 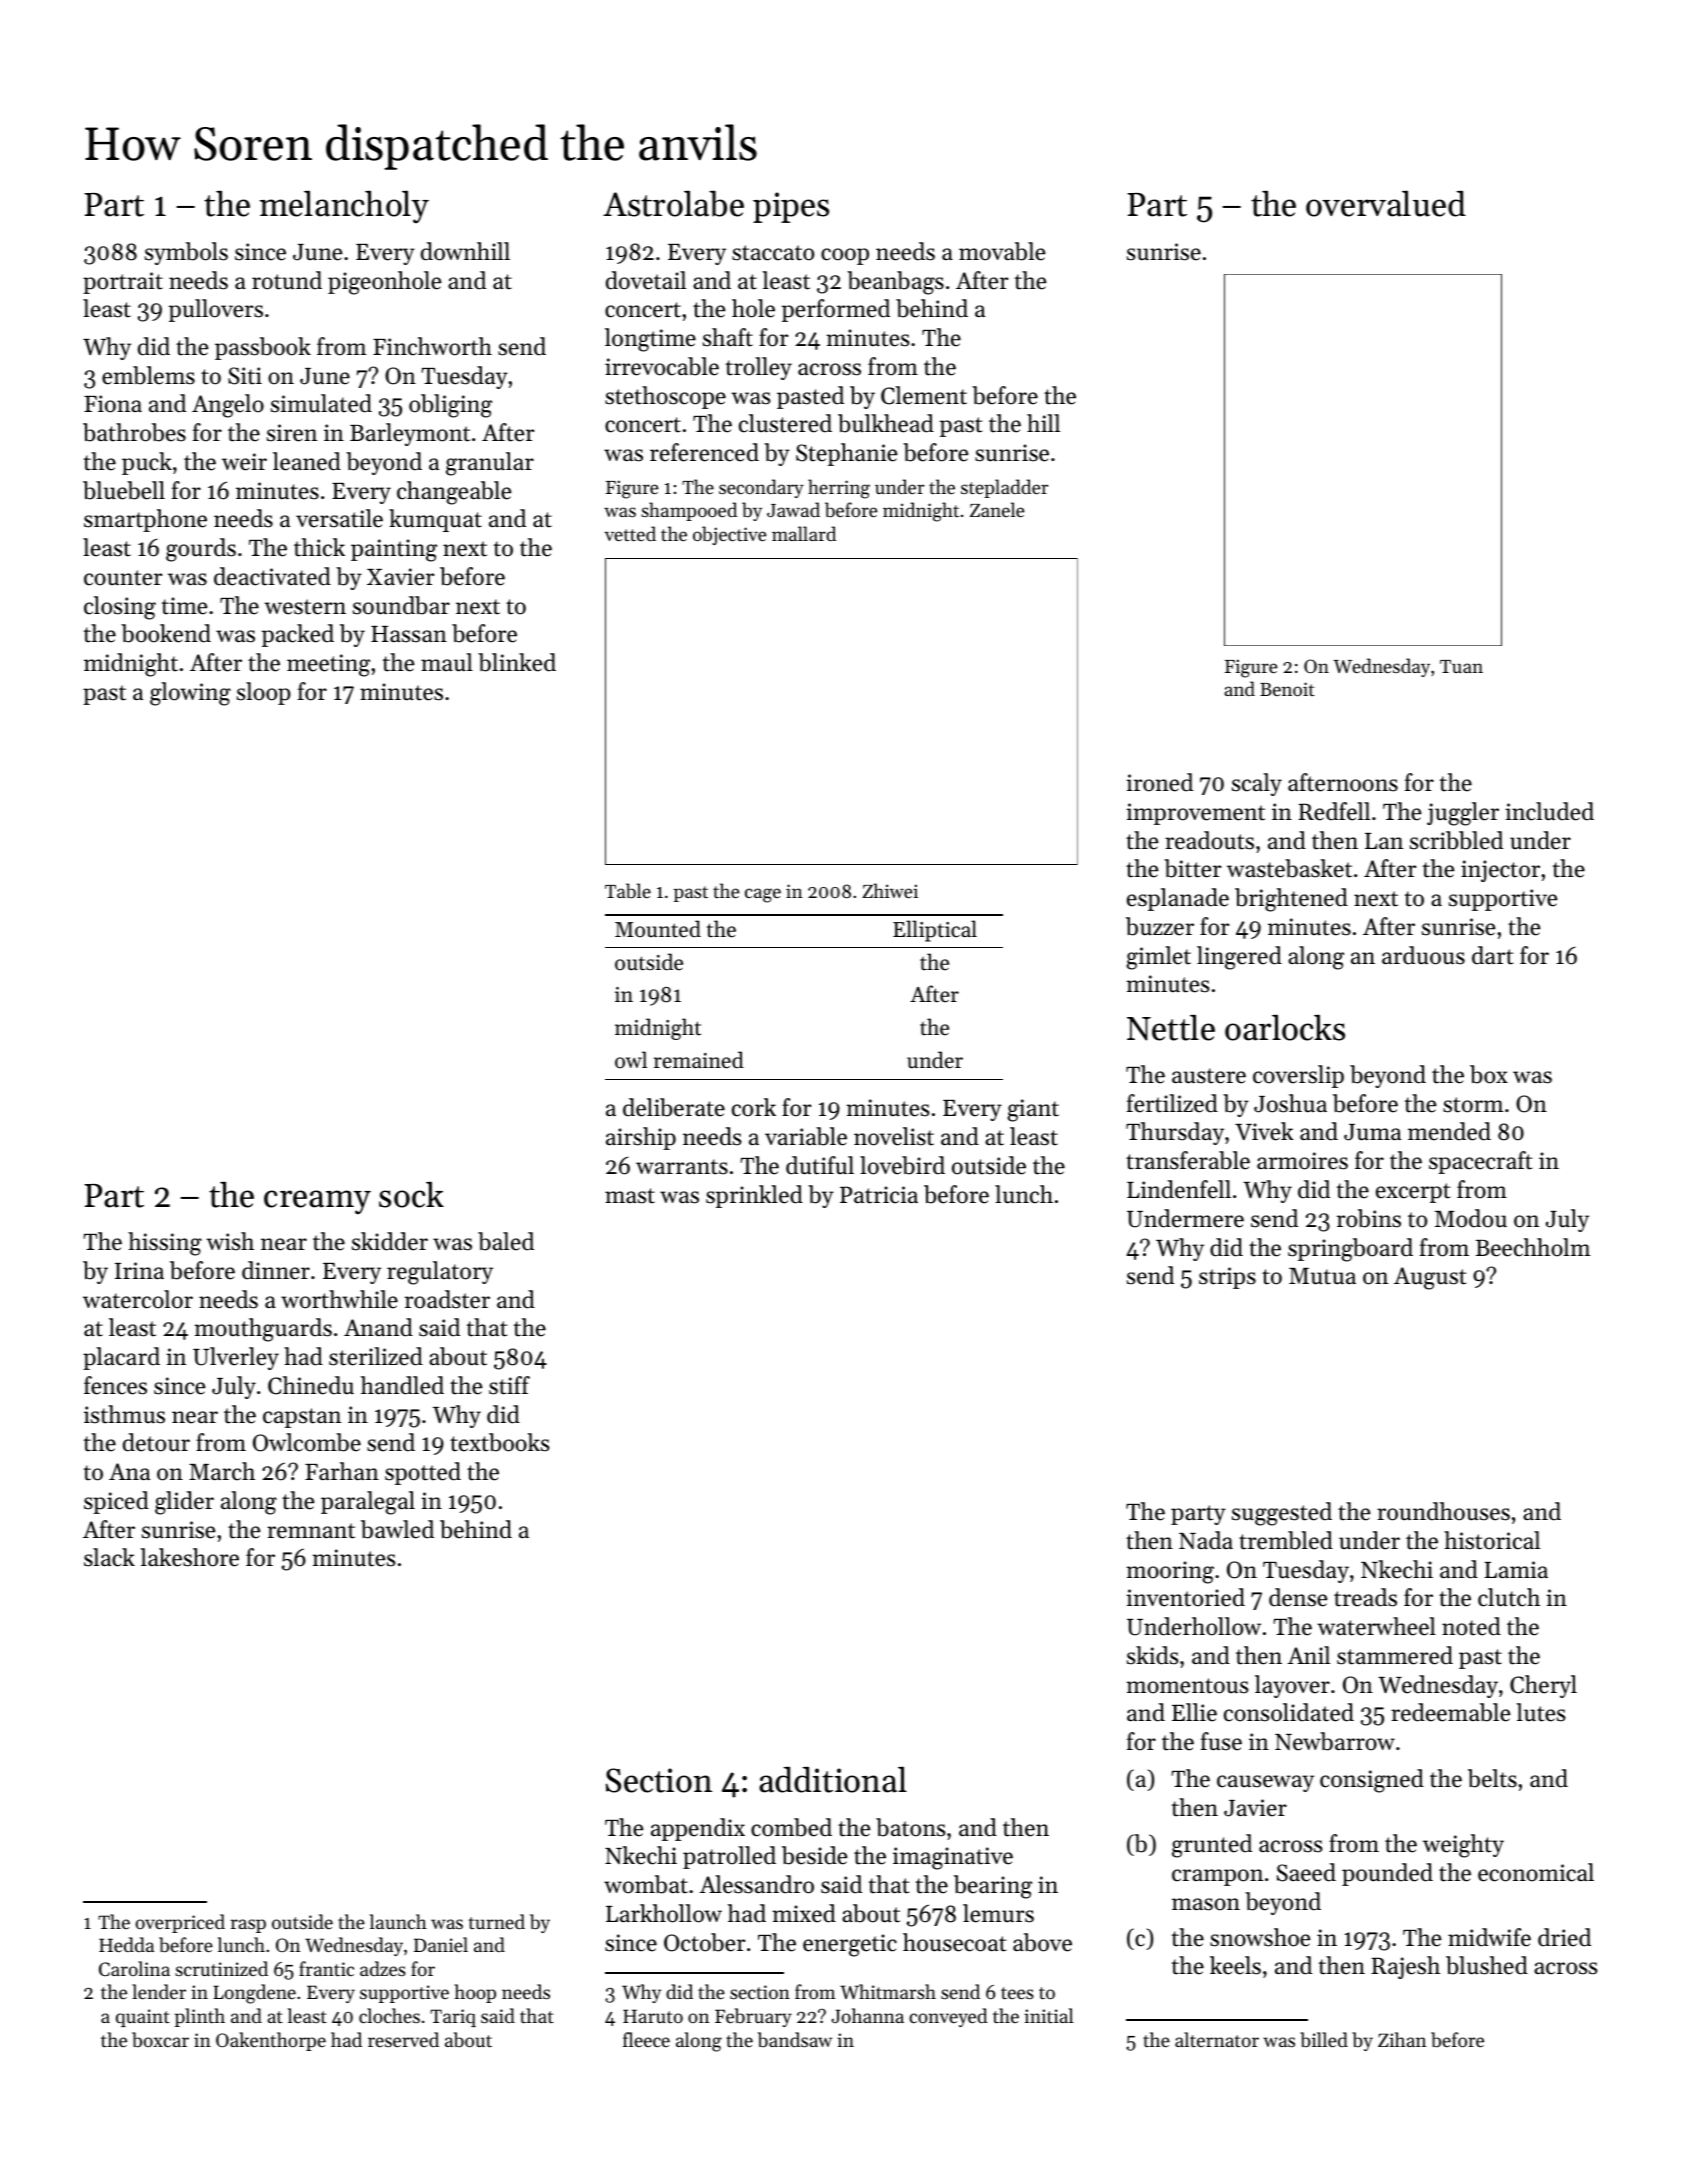 I want to click on melancholy, so click(x=344, y=207).
